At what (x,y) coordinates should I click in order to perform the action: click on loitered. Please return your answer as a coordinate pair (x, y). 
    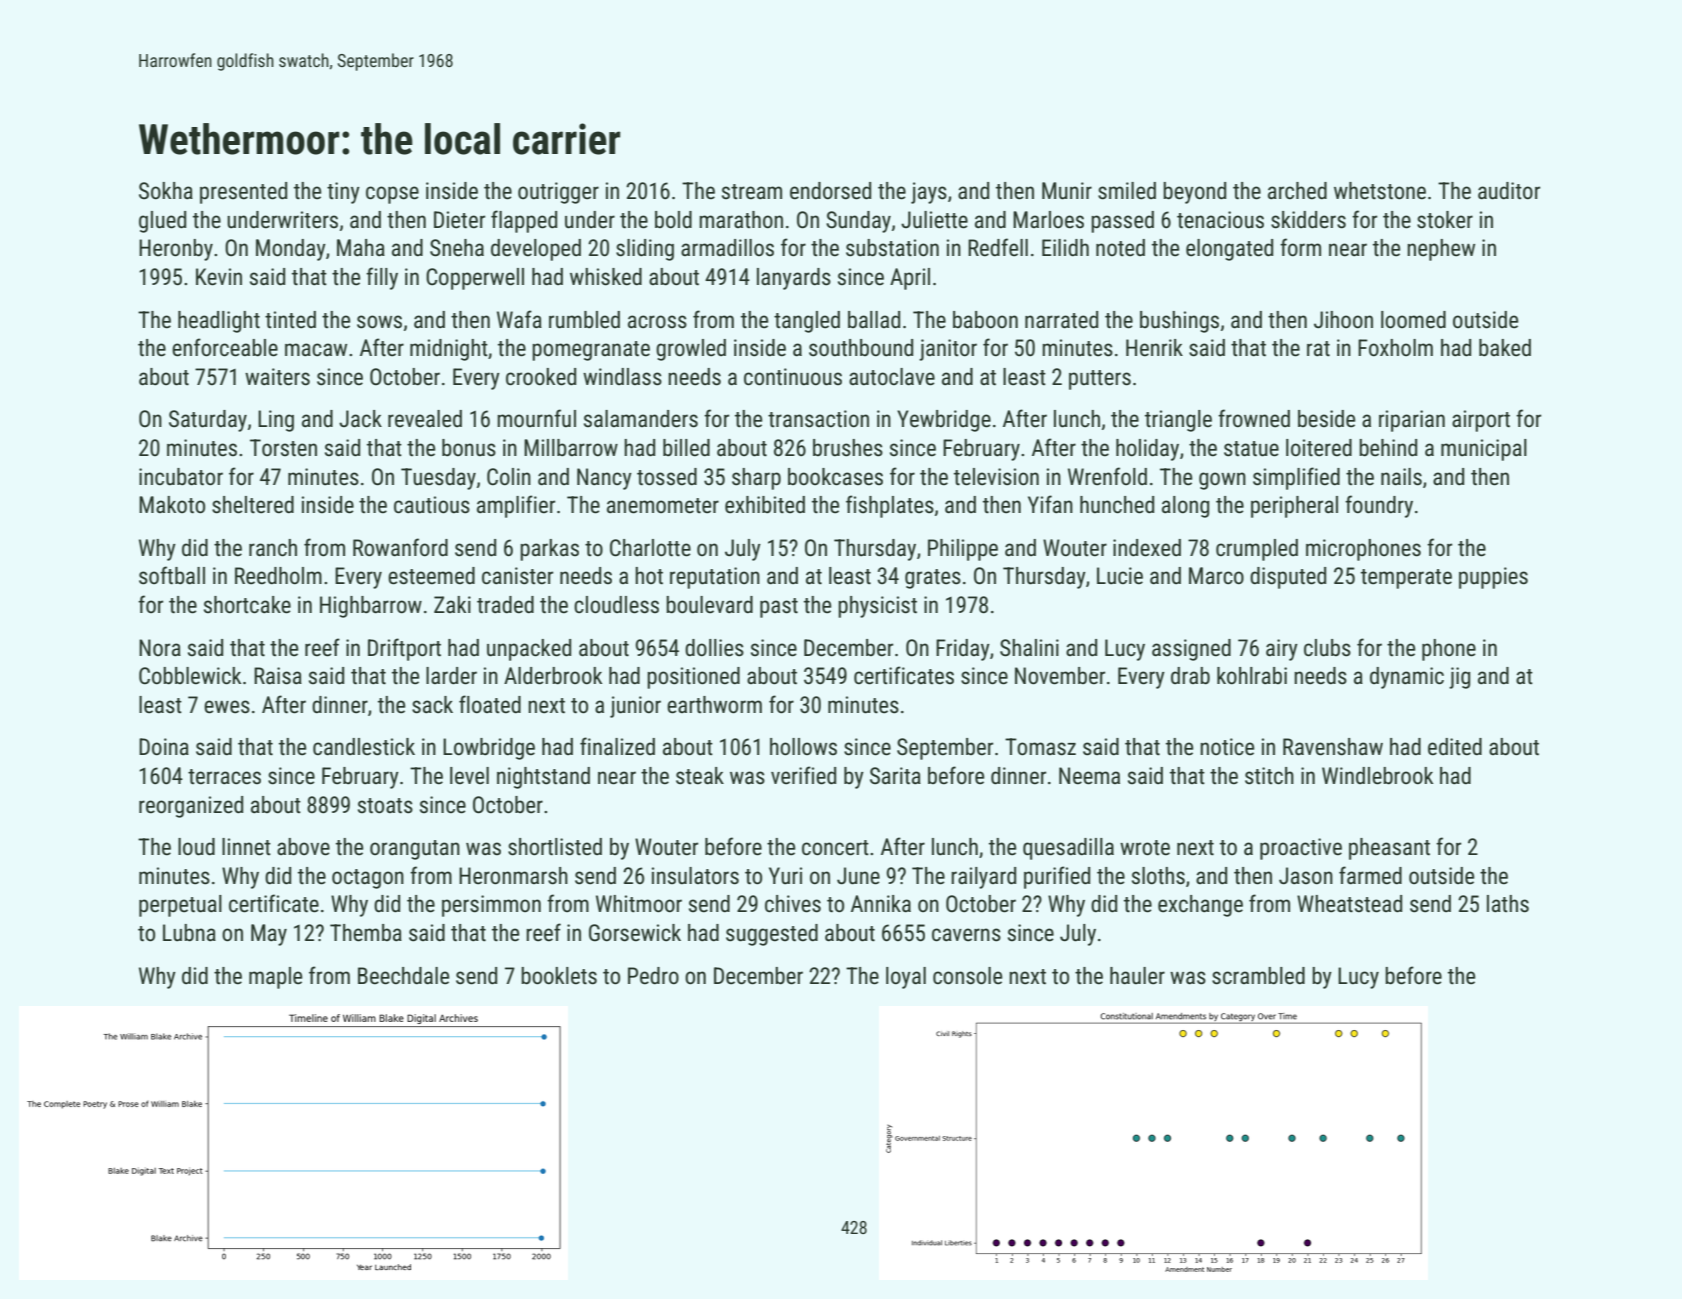
    Looking at the image, I should click on (1319, 448).
